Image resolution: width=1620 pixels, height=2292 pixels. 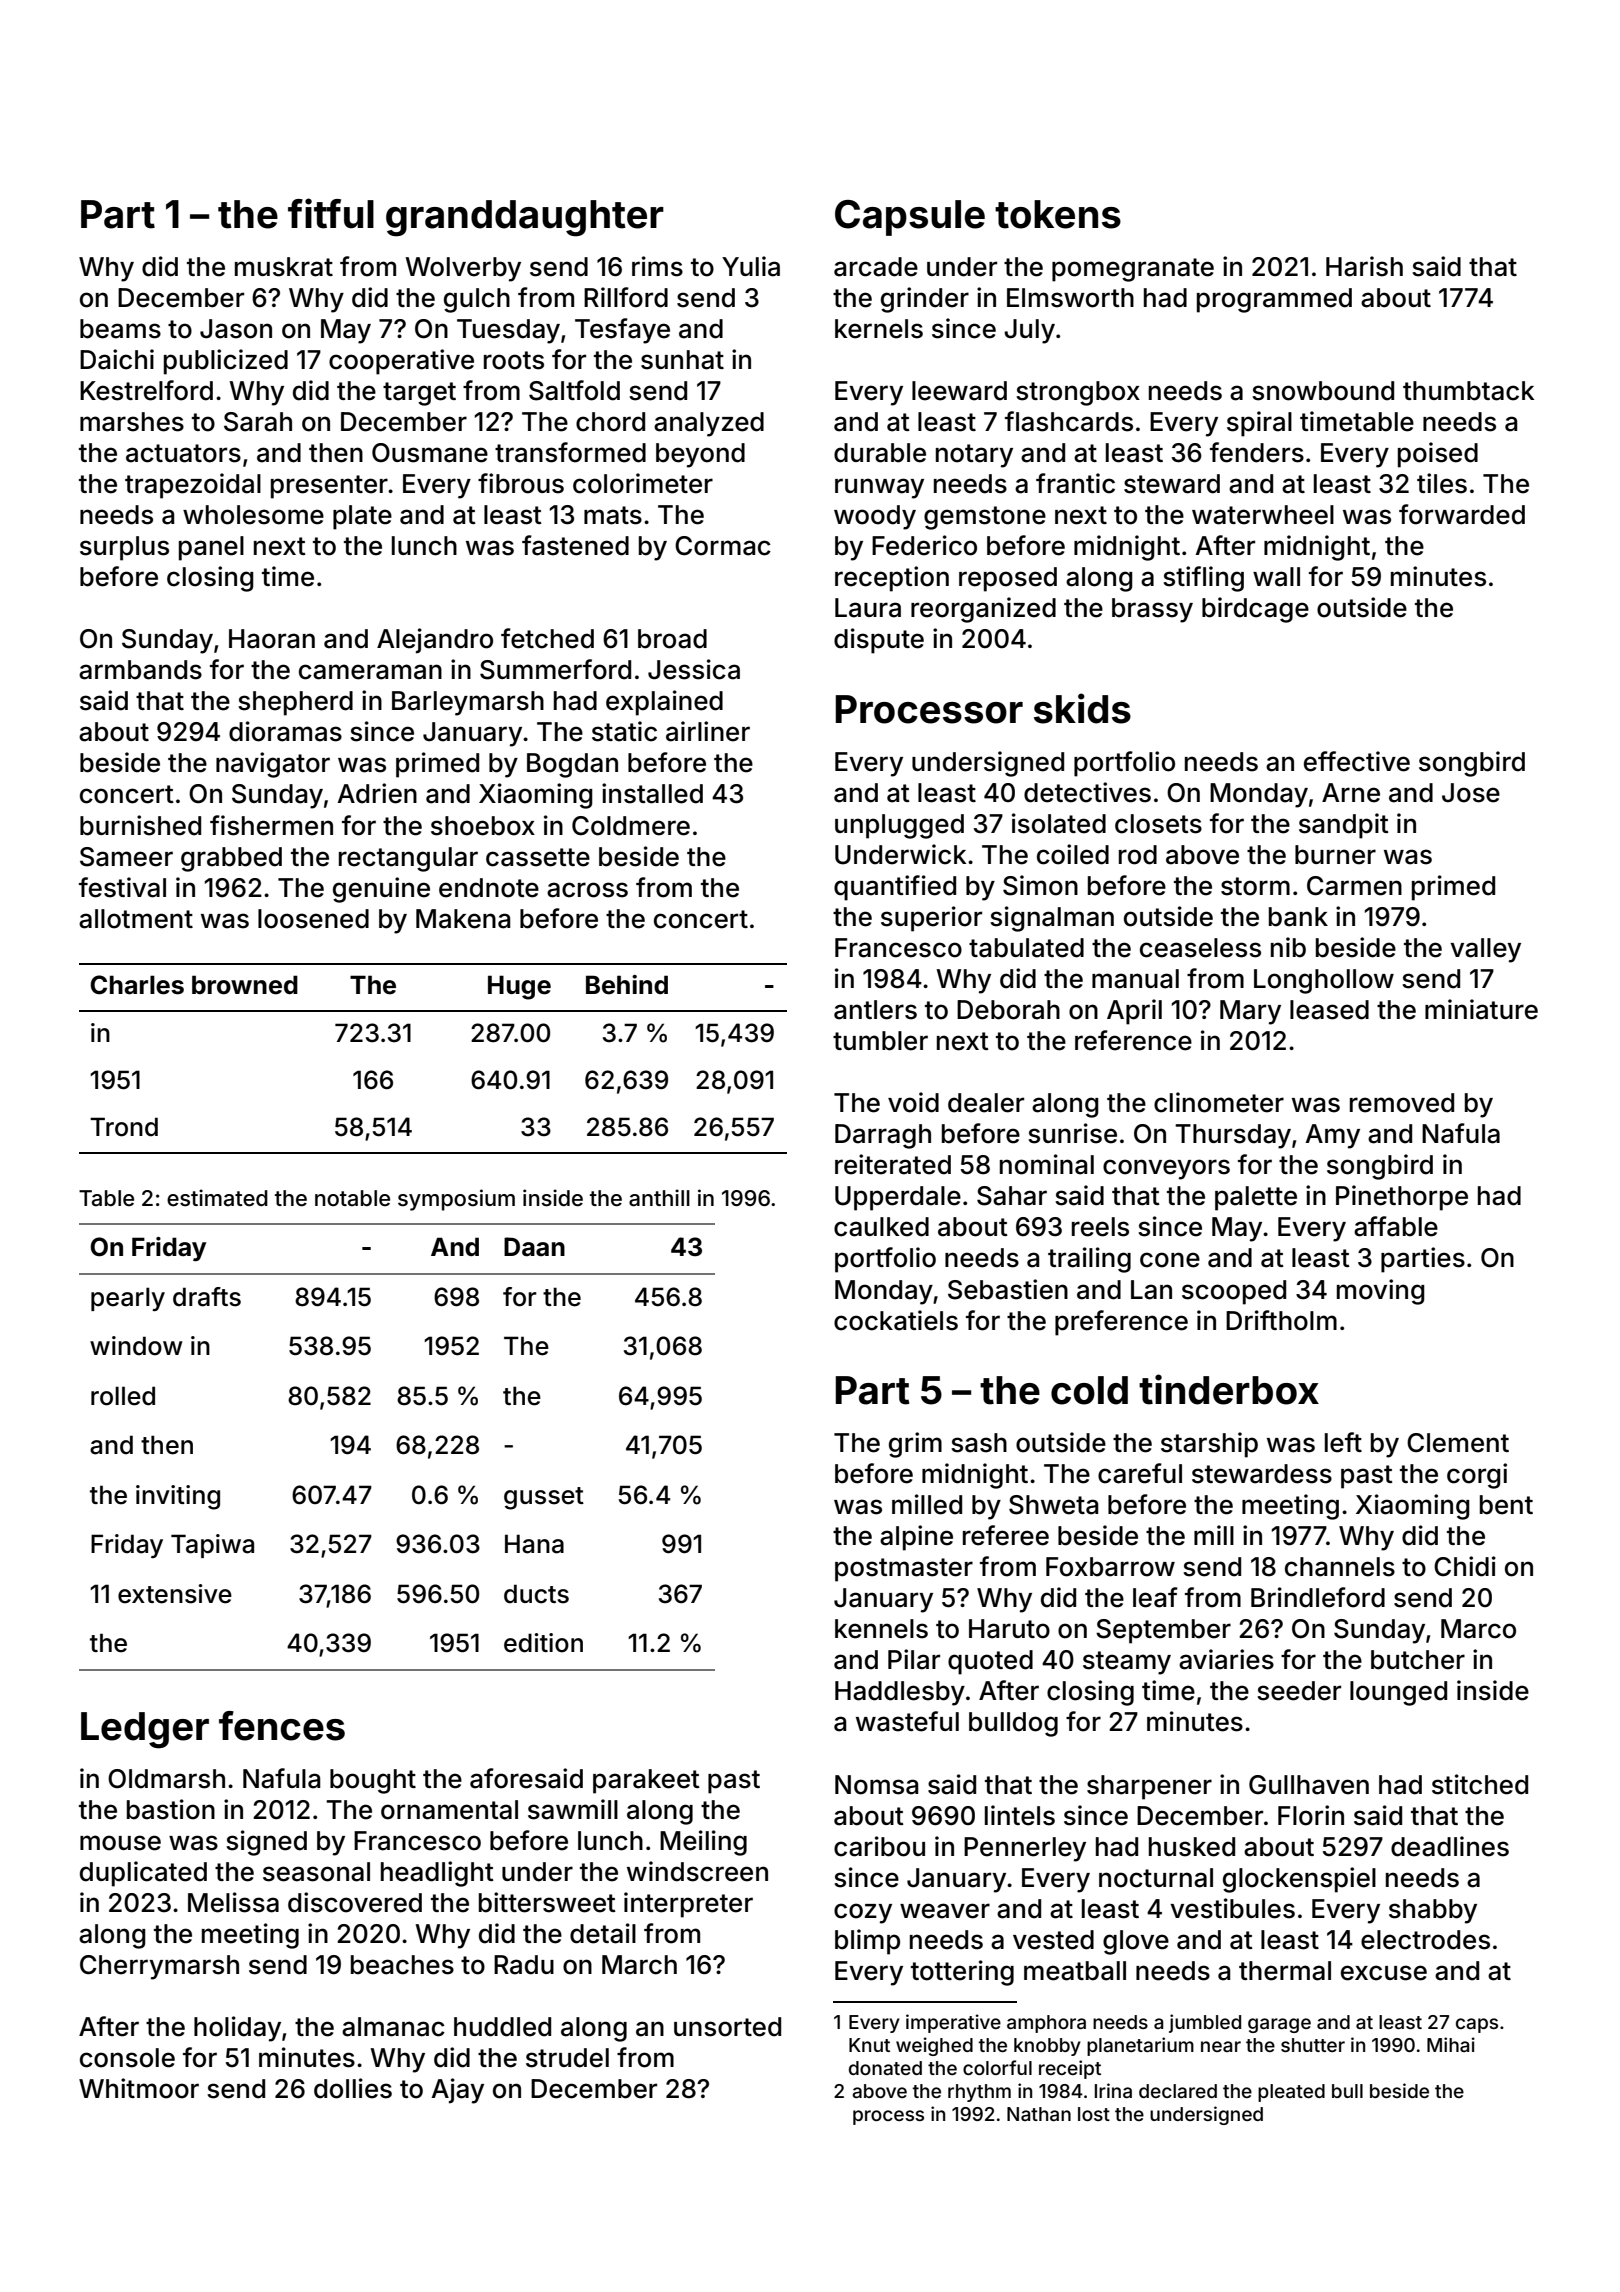 What do you see at coordinates (1364, 266) in the screenshot?
I see `Harish` at bounding box center [1364, 266].
